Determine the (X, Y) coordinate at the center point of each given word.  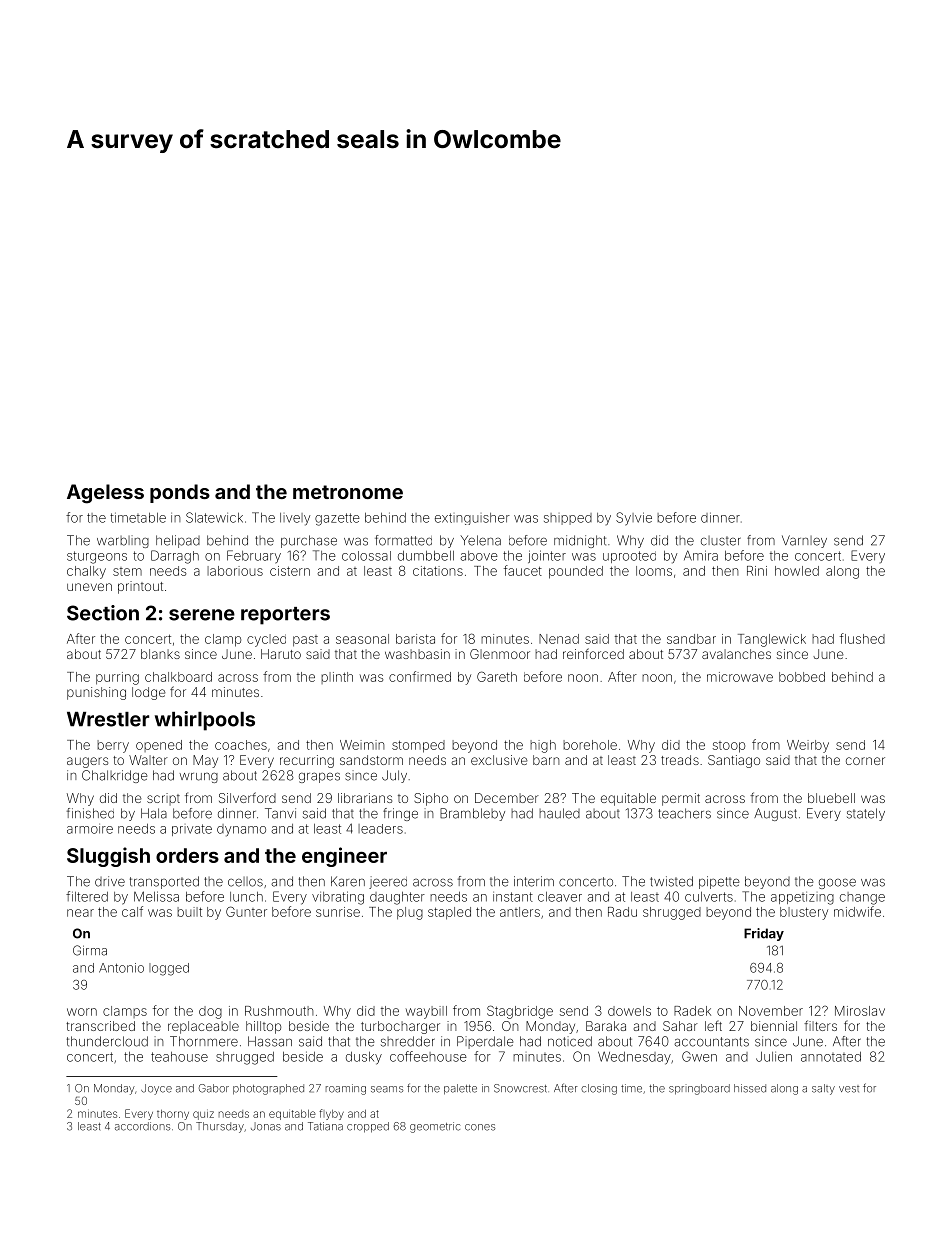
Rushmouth (279, 1011)
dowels (629, 1011)
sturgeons (97, 557)
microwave (740, 677)
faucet (523, 570)
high (543, 746)
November (771, 1011)
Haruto (281, 654)
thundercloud (107, 1041)
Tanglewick (772, 640)
